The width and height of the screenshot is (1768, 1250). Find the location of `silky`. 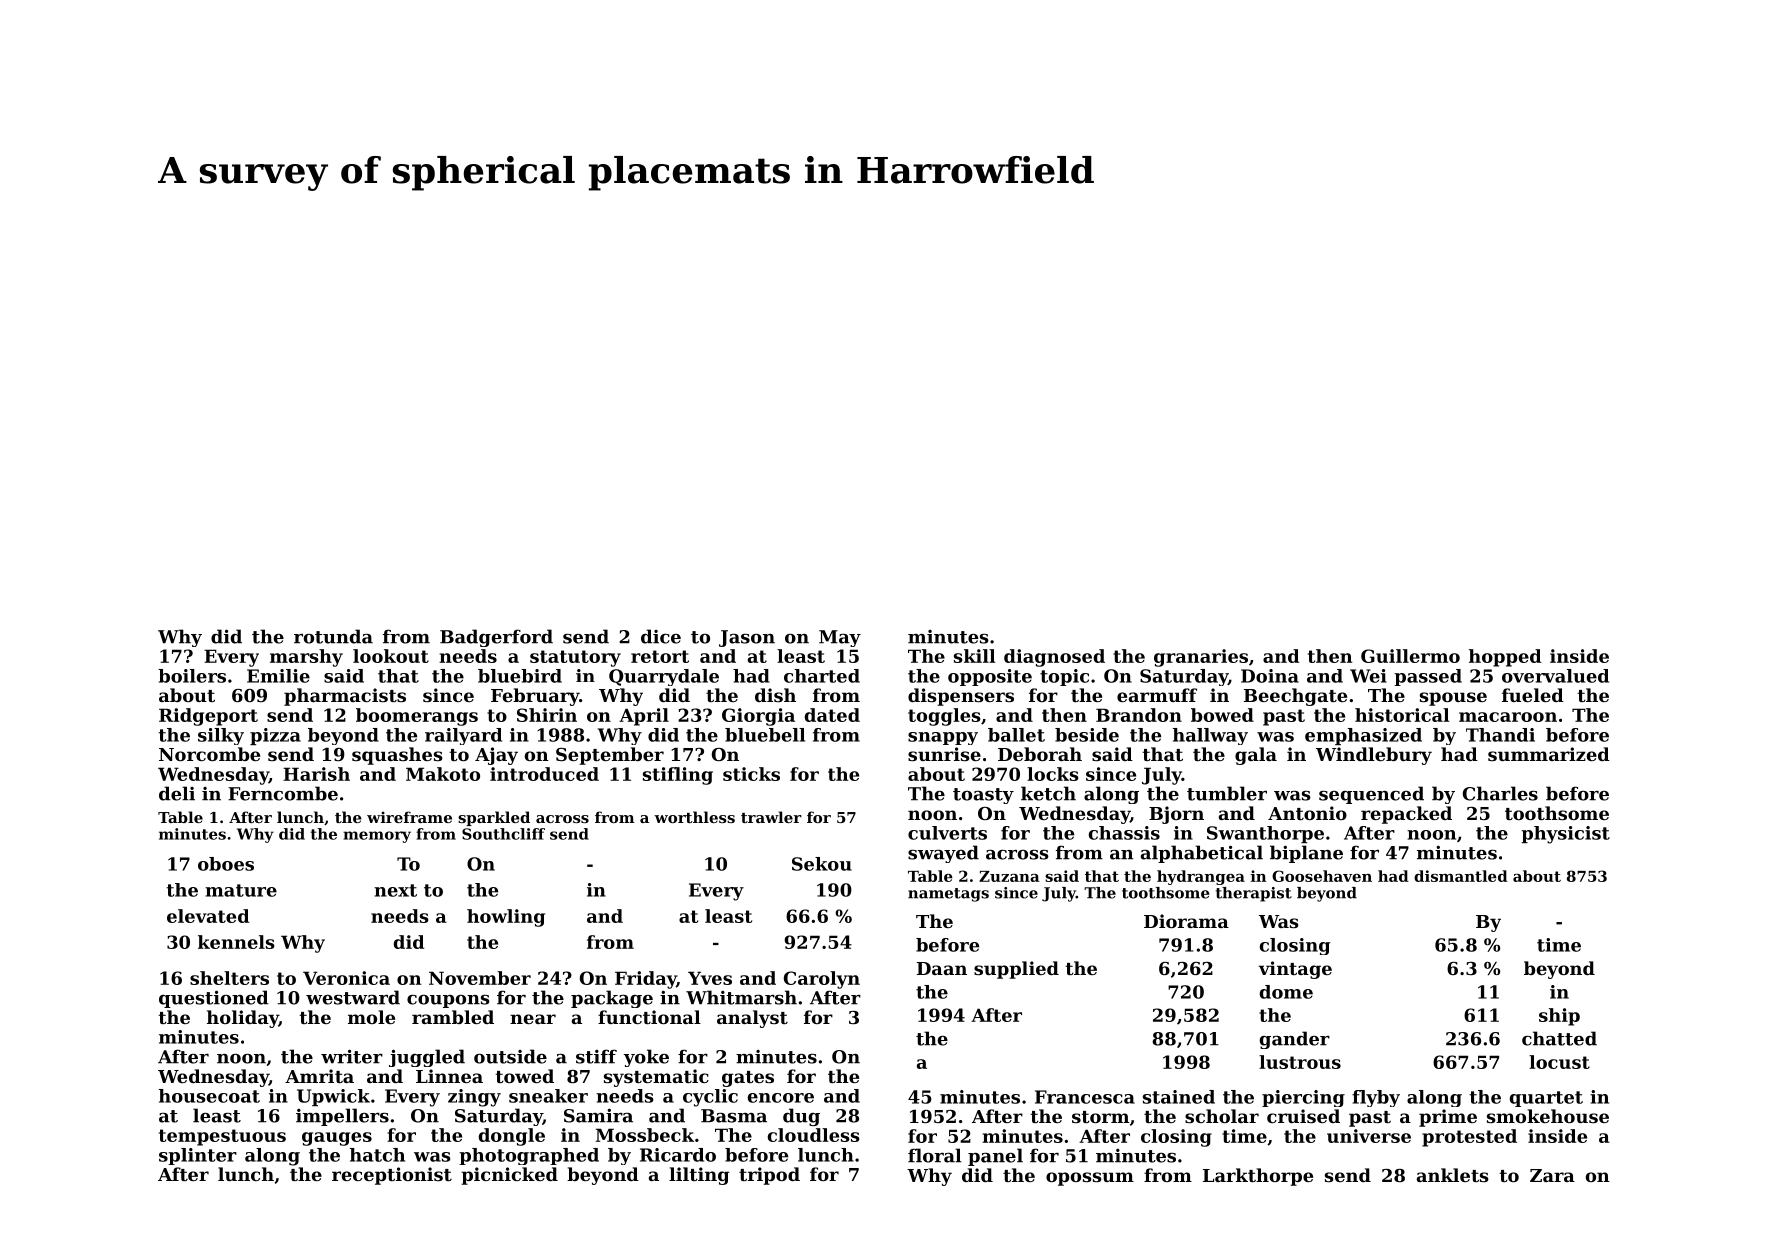

silky is located at coordinates (221, 736).
